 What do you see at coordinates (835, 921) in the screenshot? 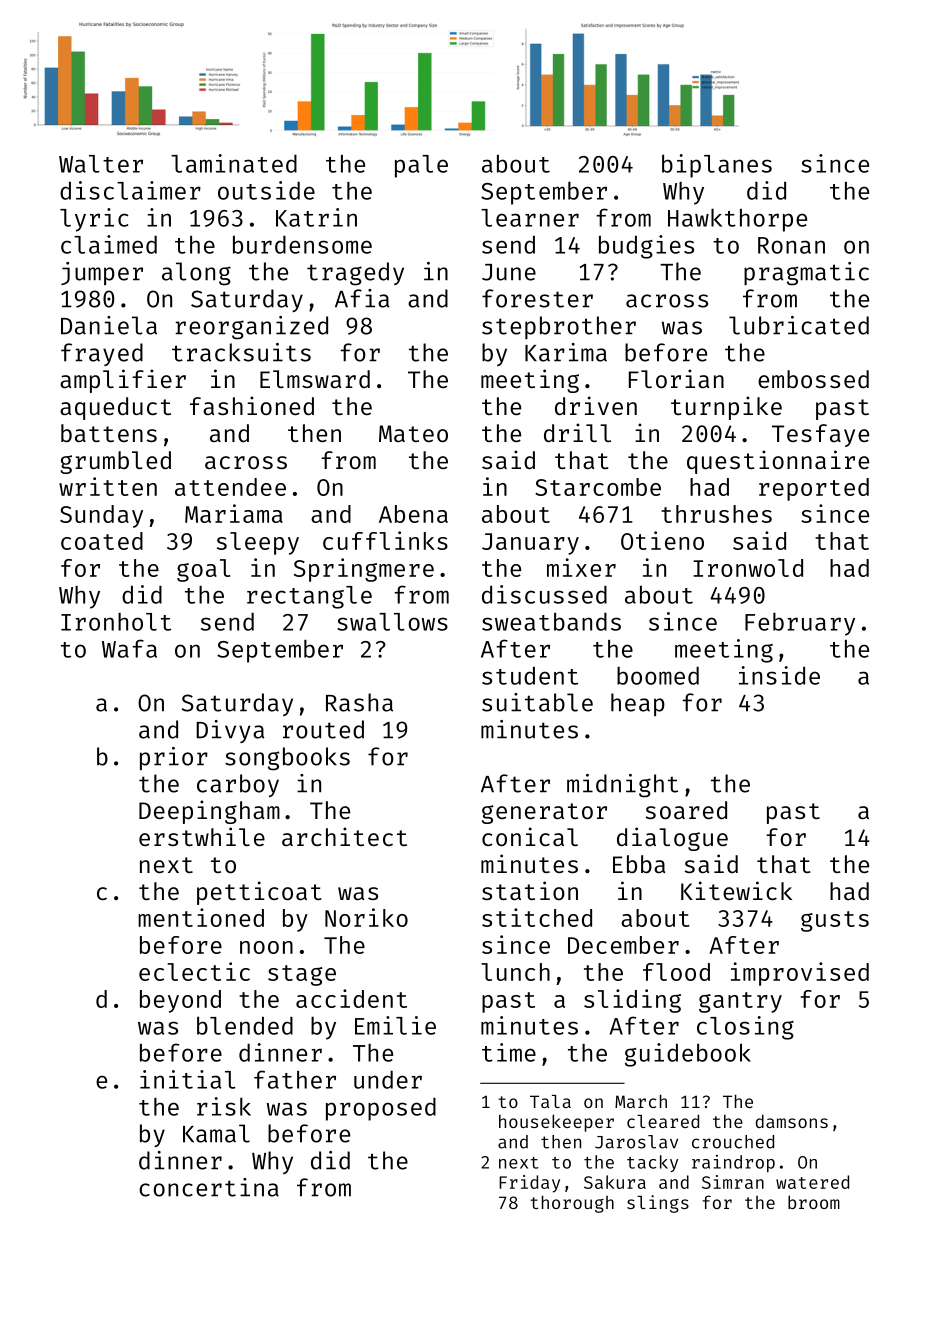
I see `gusts` at bounding box center [835, 921].
